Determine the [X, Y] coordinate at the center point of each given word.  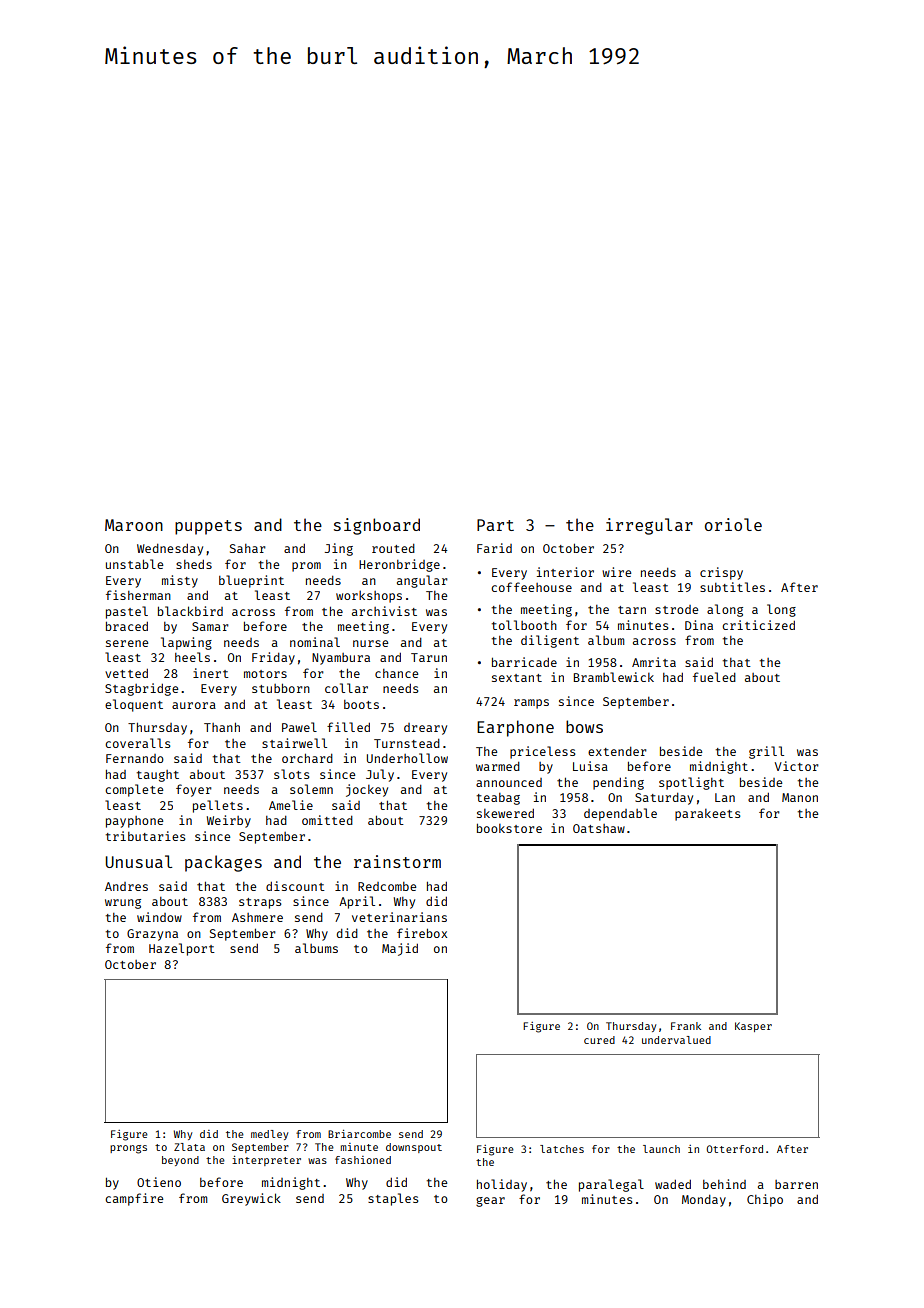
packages [223, 863]
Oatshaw [599, 828]
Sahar [248, 548]
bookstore [509, 828]
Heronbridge [399, 565]
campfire [134, 1199]
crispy [721, 573]
